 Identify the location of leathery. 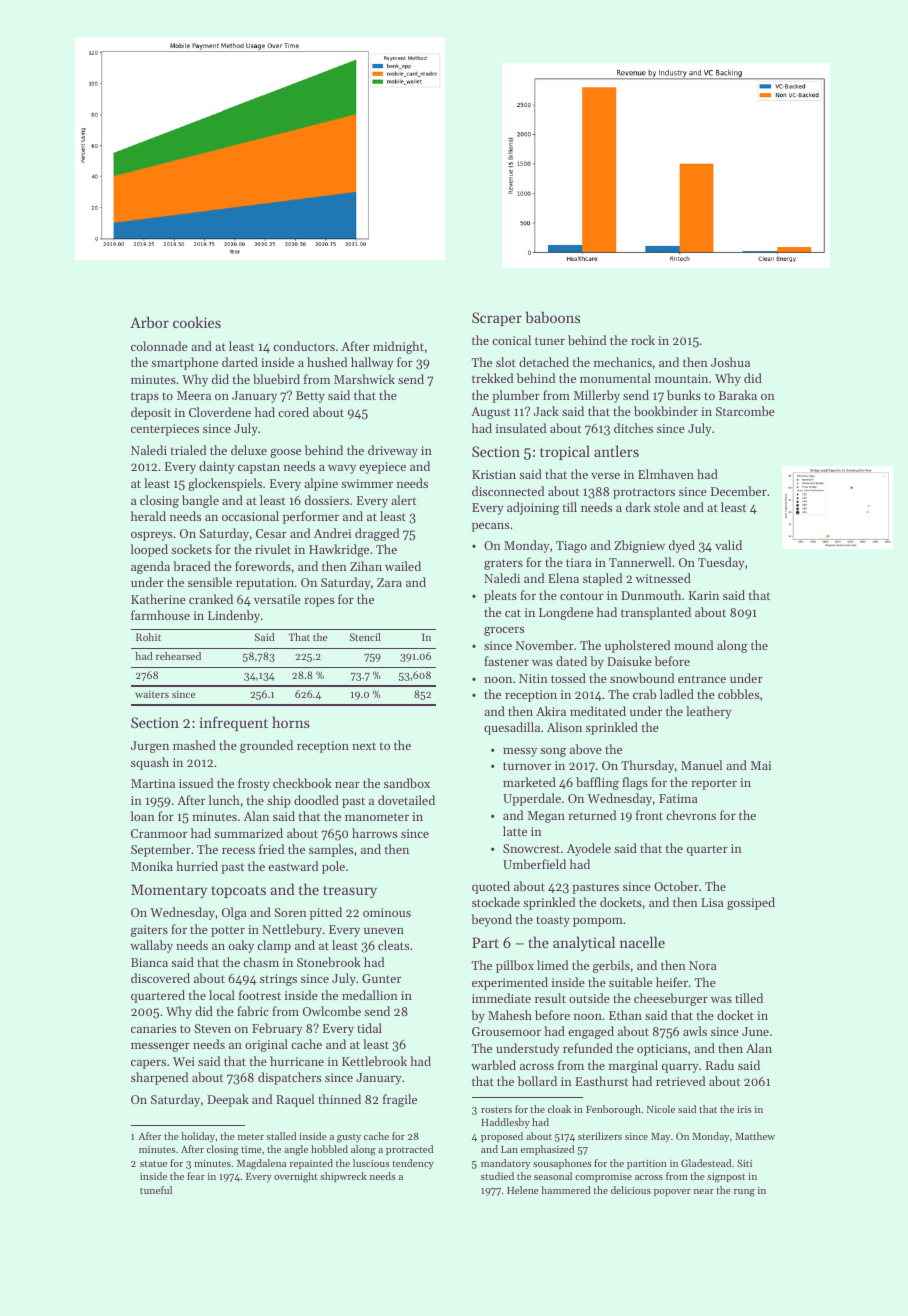
(709, 712).
